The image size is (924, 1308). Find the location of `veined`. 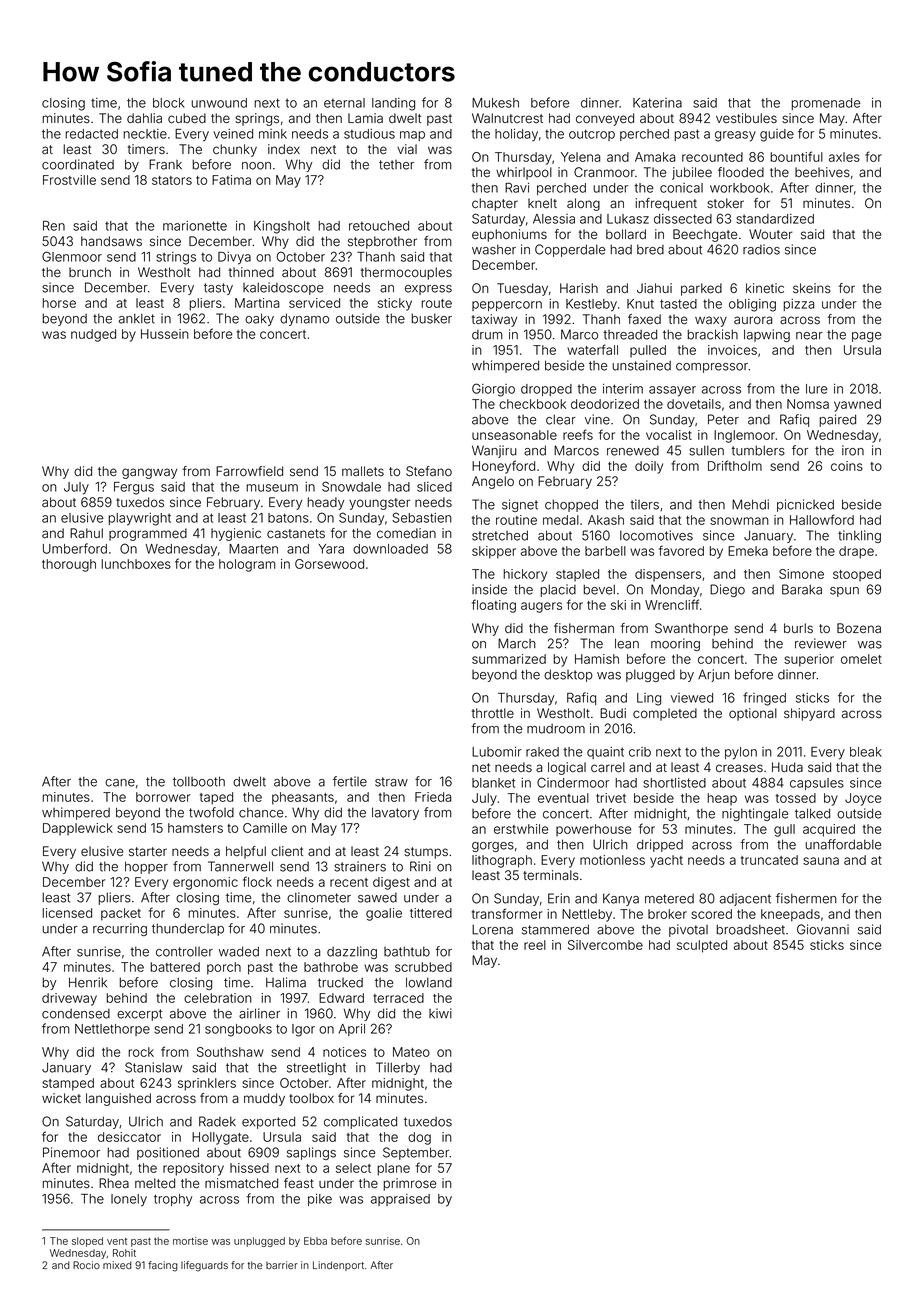

veined is located at coordinates (233, 134).
